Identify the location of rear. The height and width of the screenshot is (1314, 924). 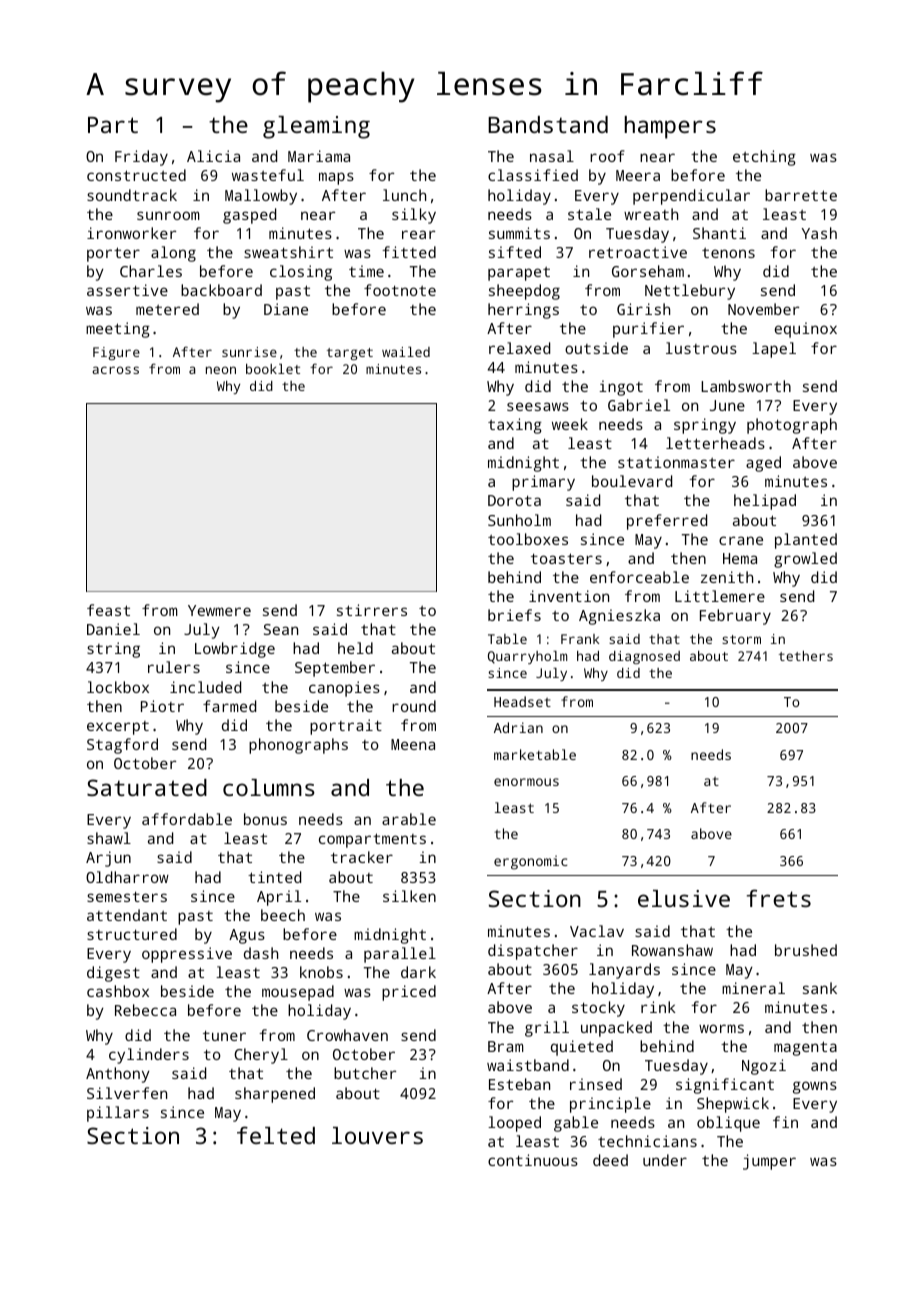
(418, 234).
